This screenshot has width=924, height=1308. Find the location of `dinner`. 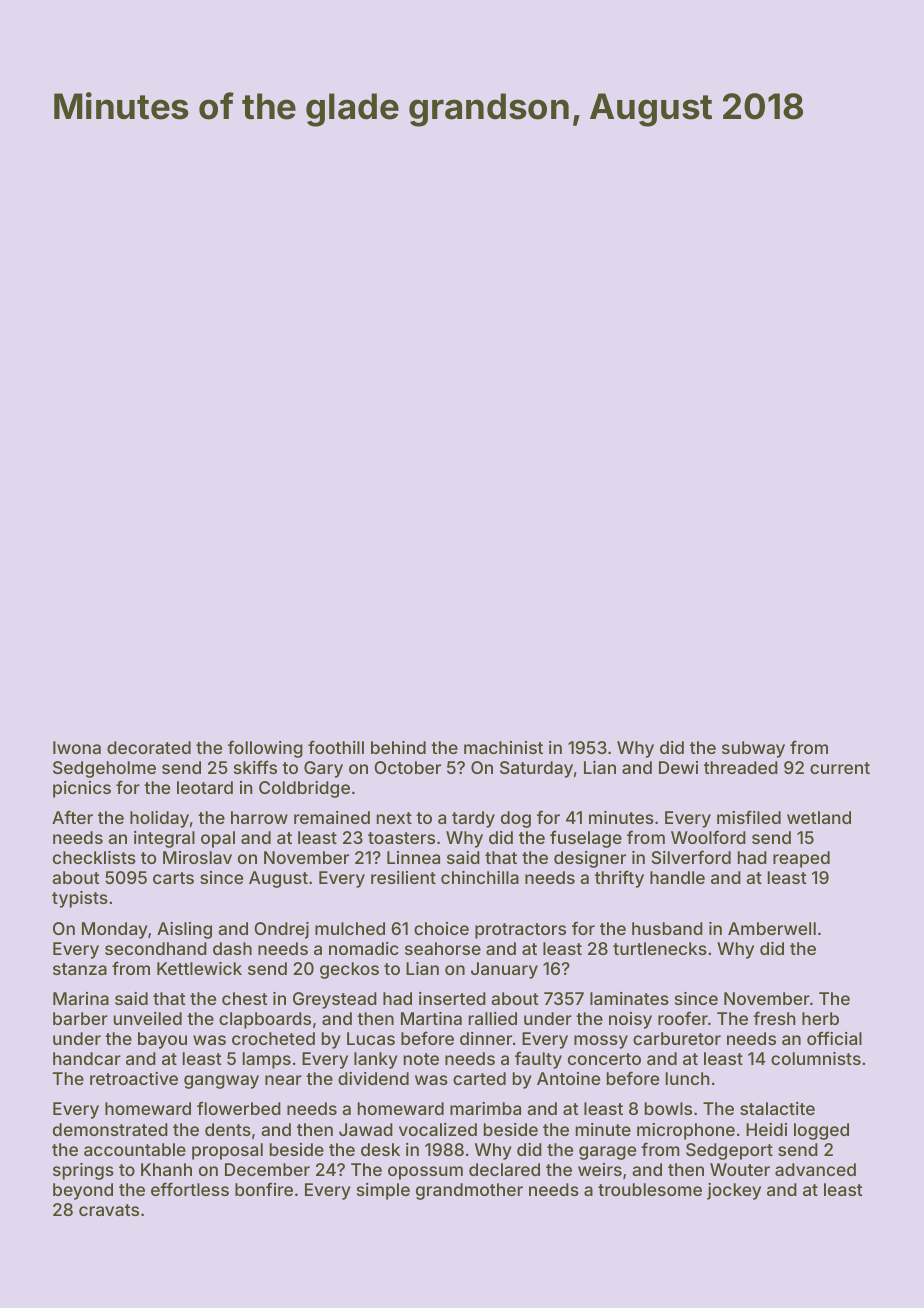

dinner is located at coordinates (486, 1038).
